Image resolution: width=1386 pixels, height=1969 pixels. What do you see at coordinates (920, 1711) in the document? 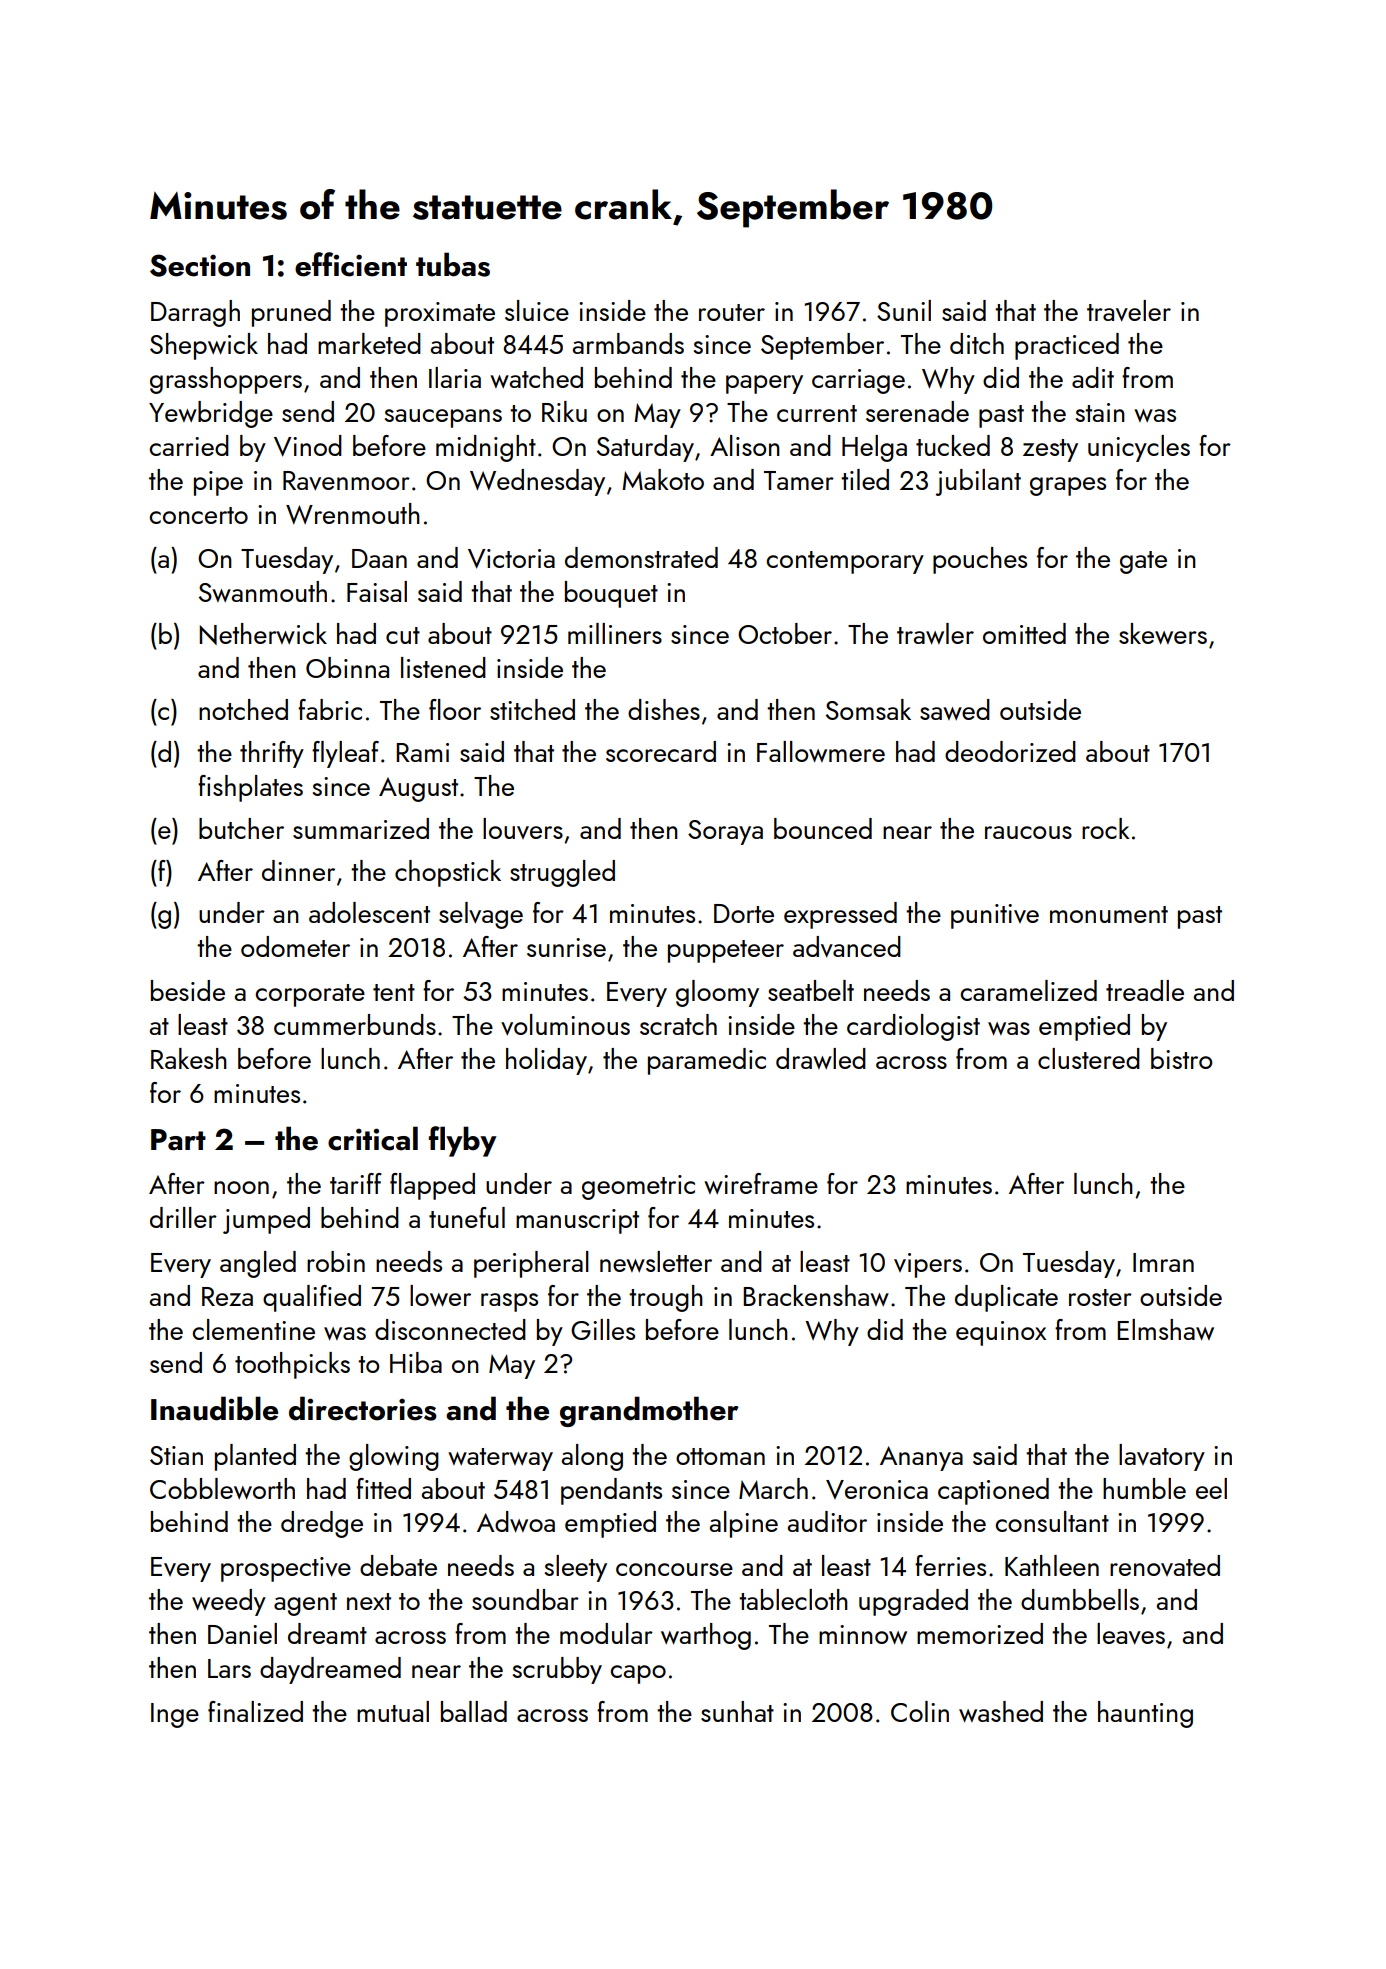
I see `Colin` at bounding box center [920, 1711].
